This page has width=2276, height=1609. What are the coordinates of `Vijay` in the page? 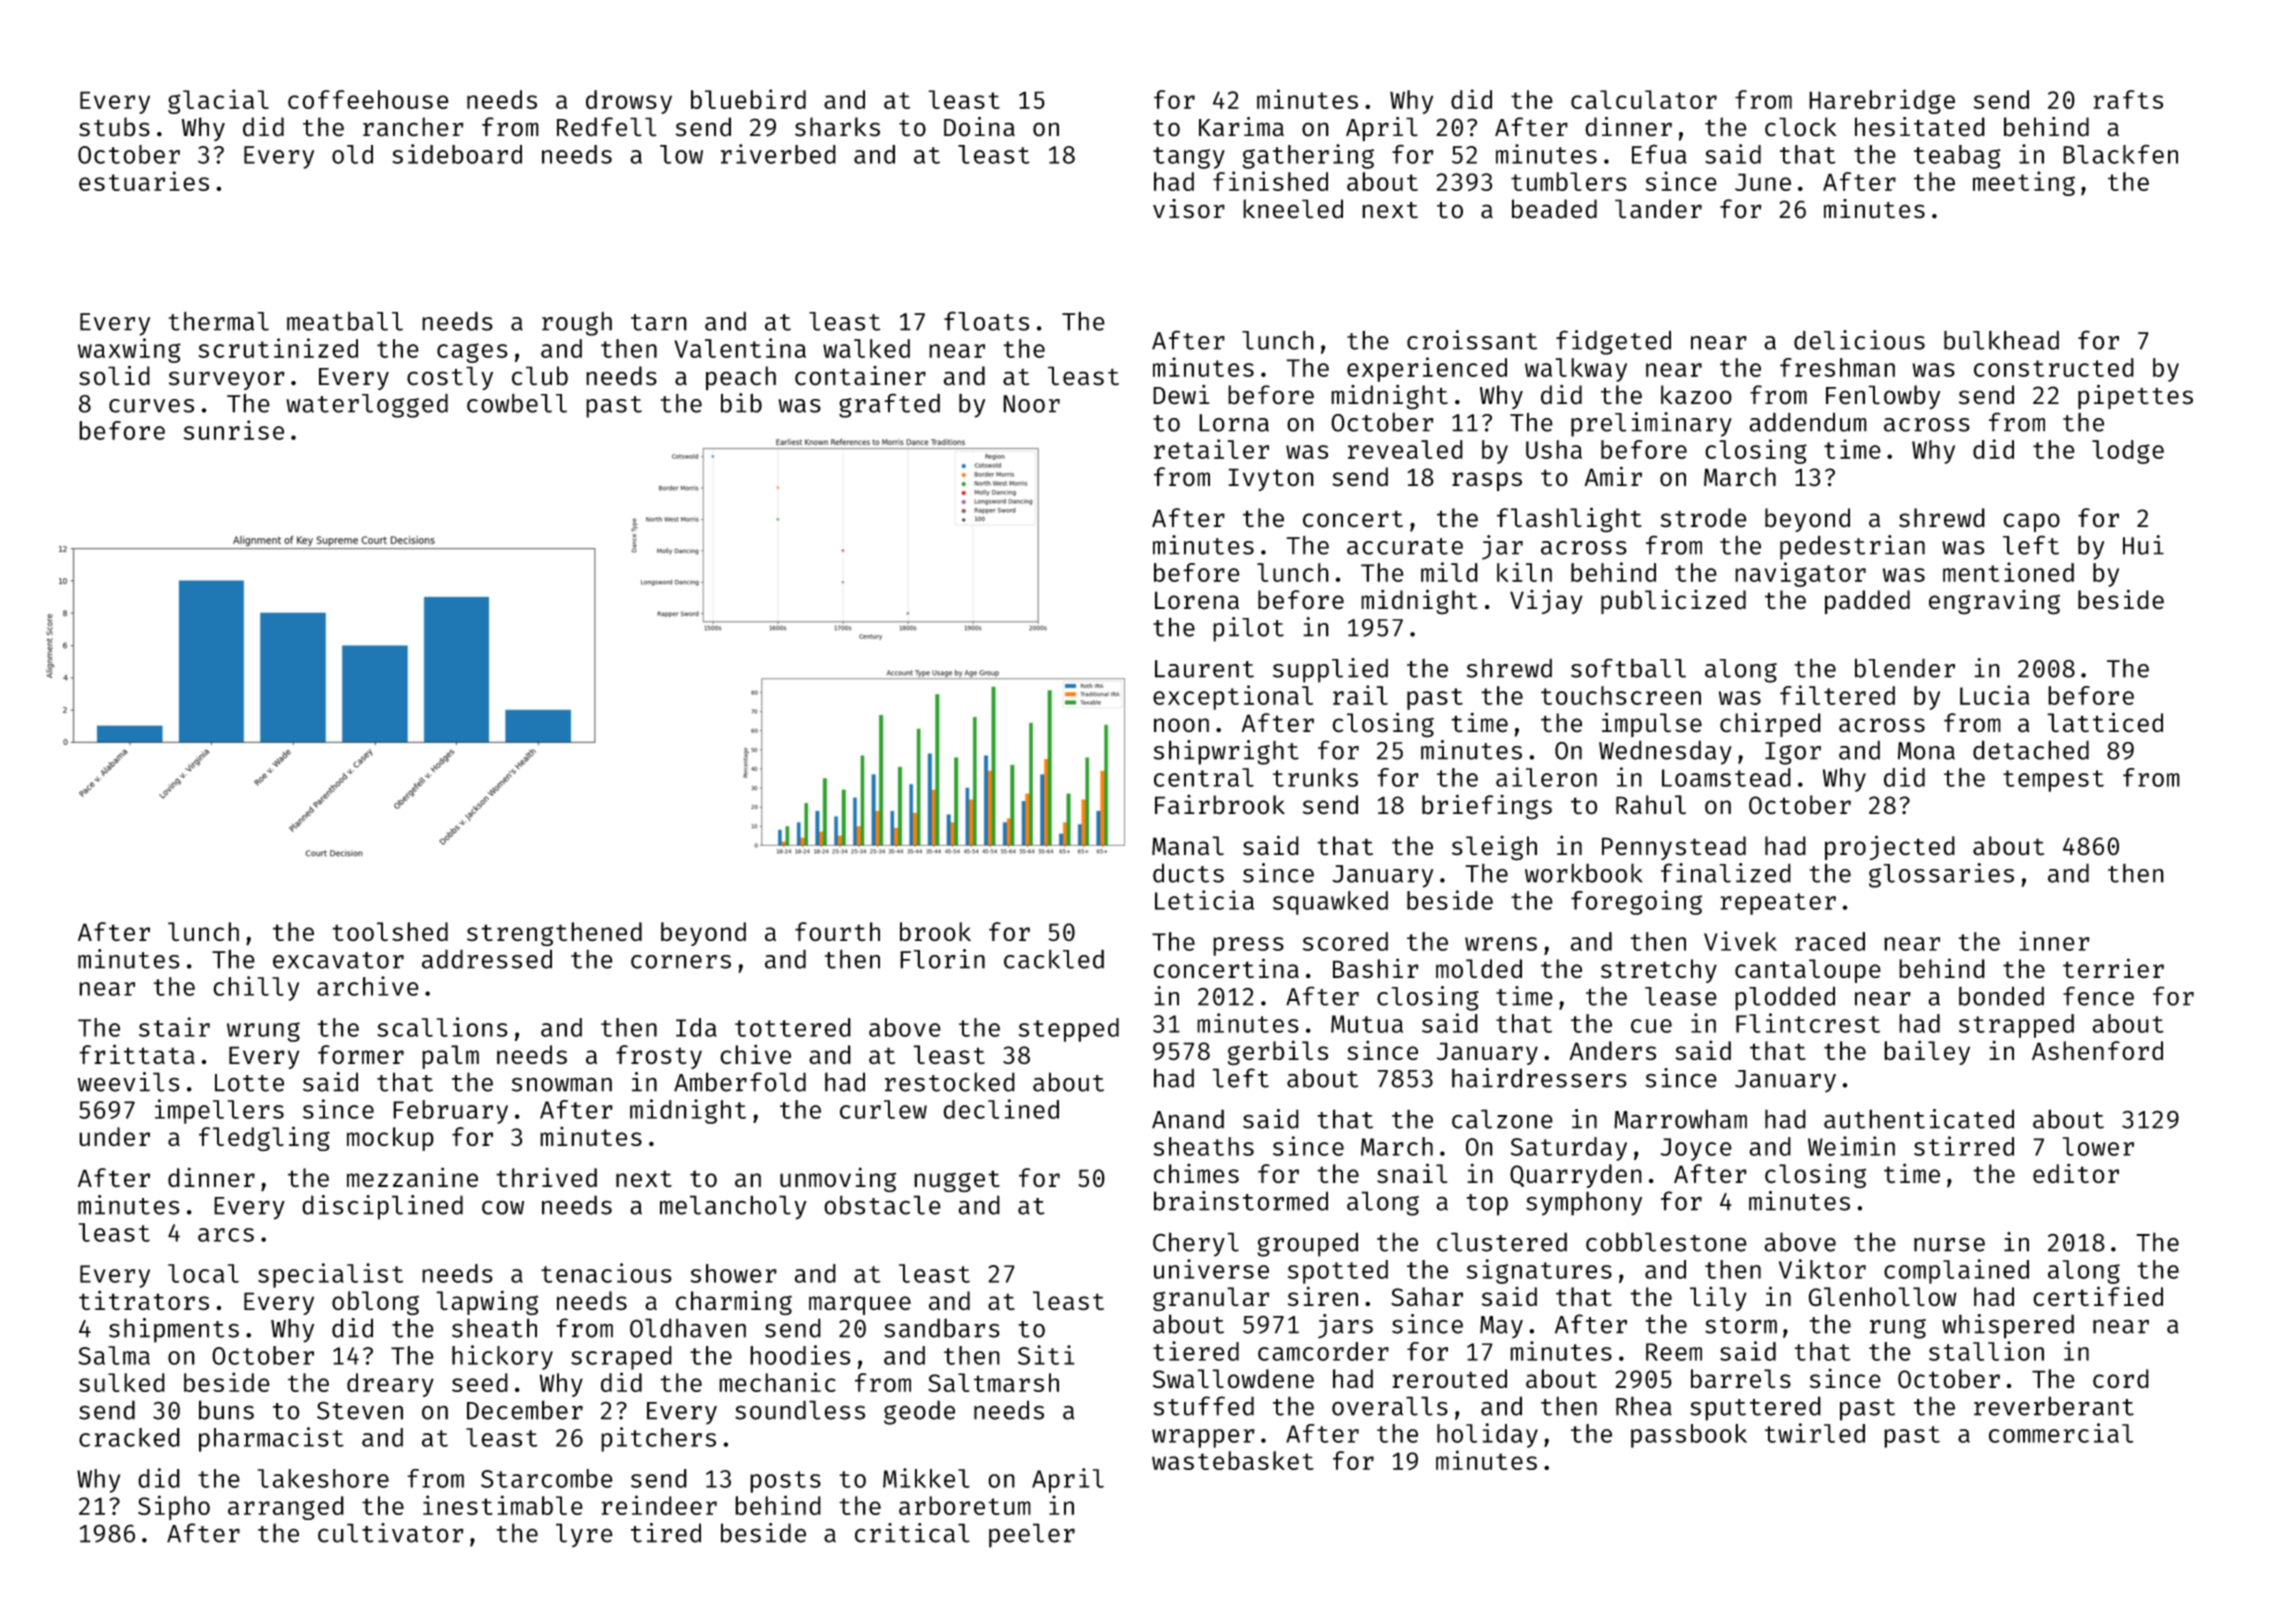 It's located at (1546, 601).
